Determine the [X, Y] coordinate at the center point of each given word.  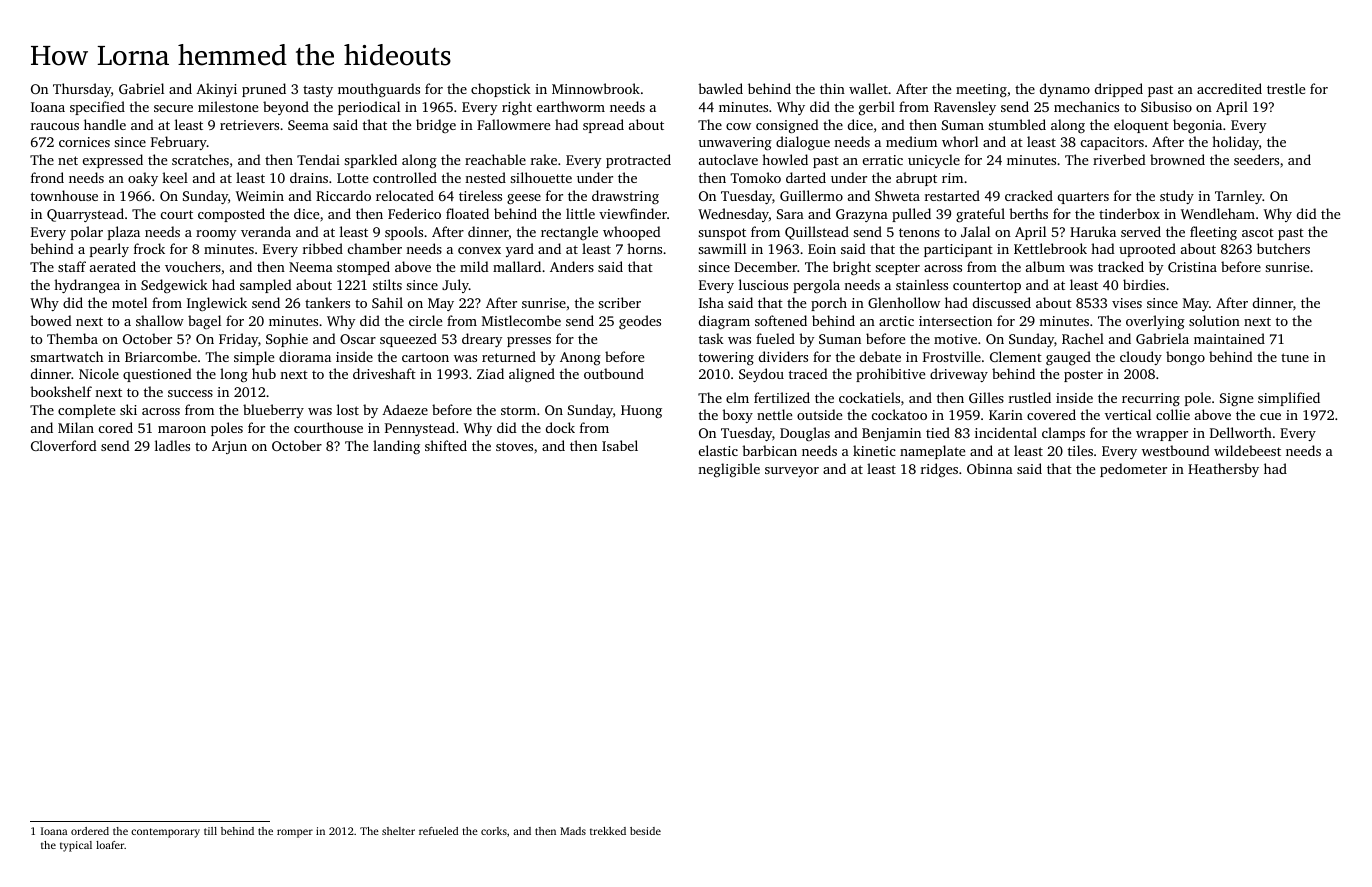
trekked [608, 831]
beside [645, 831]
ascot [1258, 233]
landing [396, 447]
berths [1028, 213]
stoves [514, 446]
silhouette [541, 177]
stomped [363, 268]
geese [524, 199]
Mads [573, 831]
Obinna [990, 468]
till [210, 831]
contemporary [165, 833]
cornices [84, 142]
